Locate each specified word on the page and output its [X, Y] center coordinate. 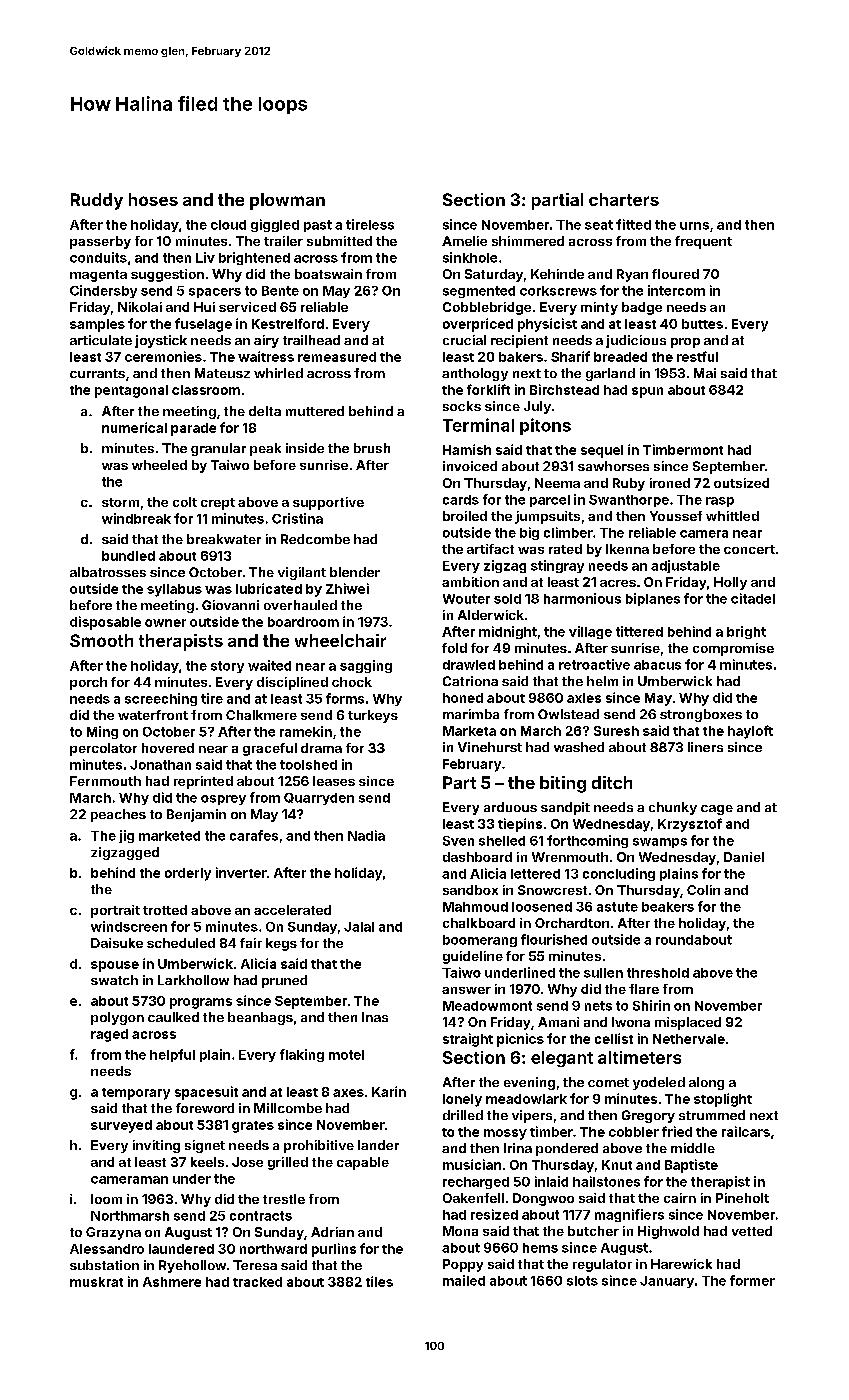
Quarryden [319, 799]
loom [106, 1199]
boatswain [328, 274]
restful [697, 356]
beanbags [260, 1018]
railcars [746, 1131]
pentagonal [131, 391]
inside [305, 448]
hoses [153, 199]
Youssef [676, 516]
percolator [103, 749]
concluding [619, 874]
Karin [389, 1091]
